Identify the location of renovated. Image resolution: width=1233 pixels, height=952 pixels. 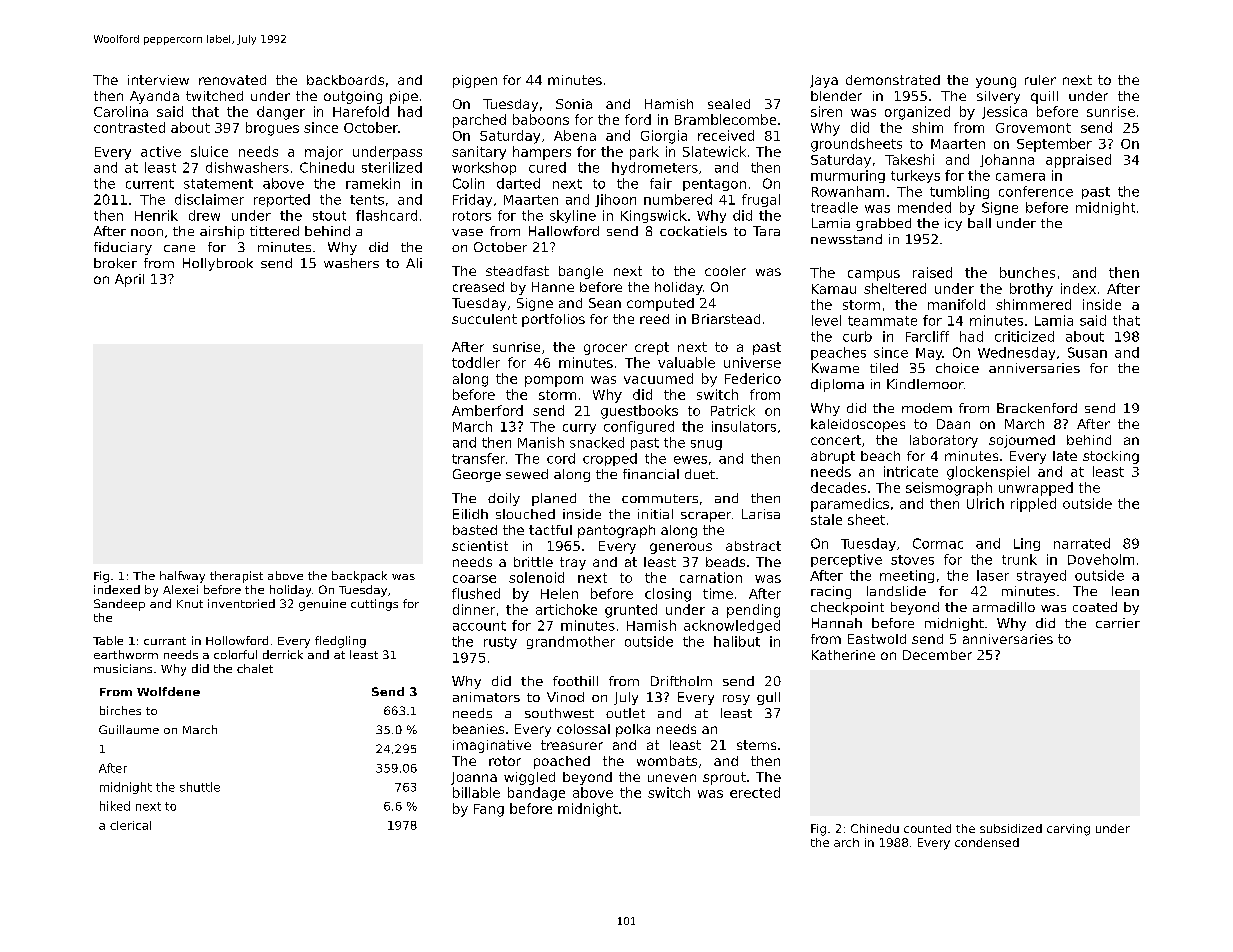
(232, 80).
